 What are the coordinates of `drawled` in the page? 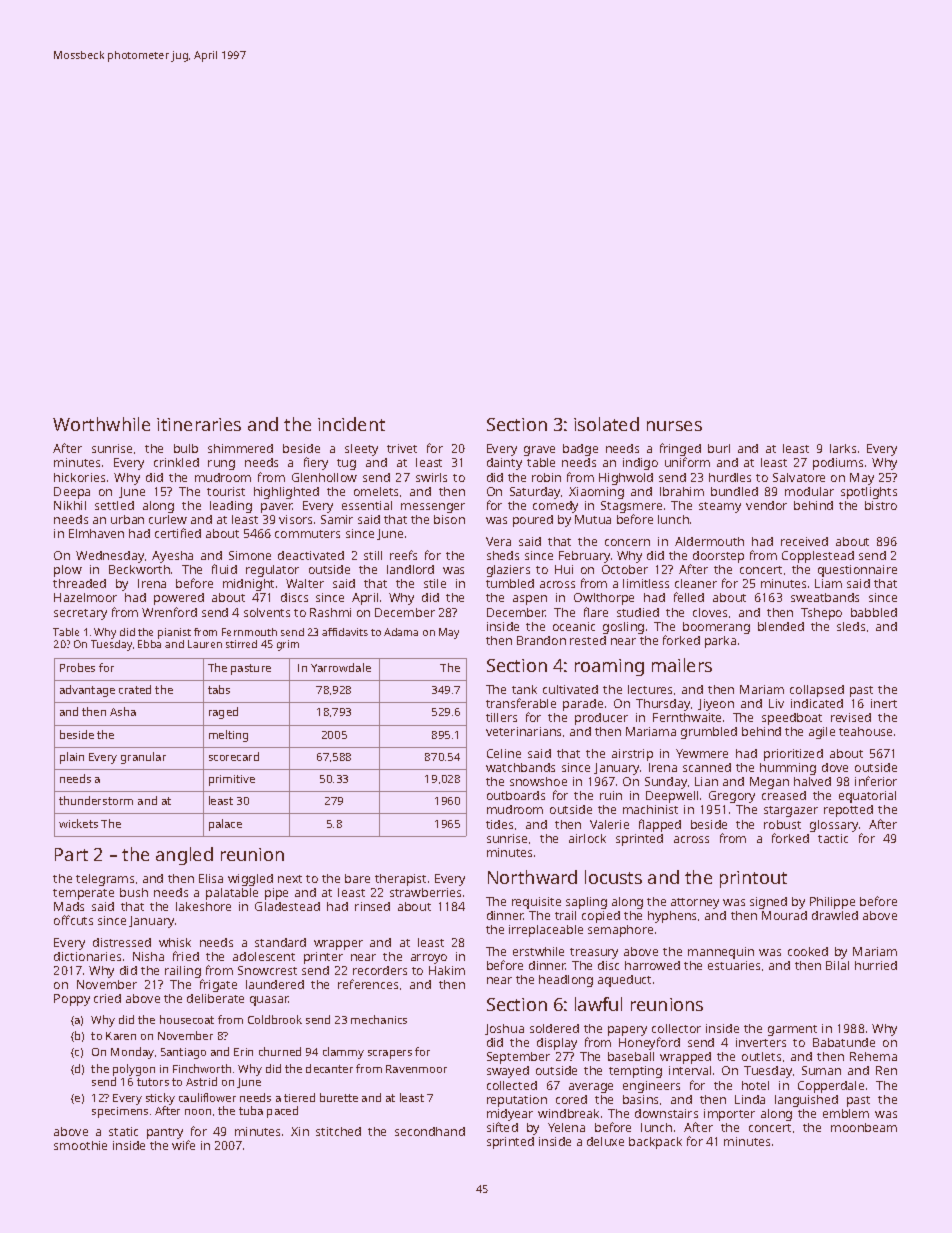 It's located at (835, 915).
